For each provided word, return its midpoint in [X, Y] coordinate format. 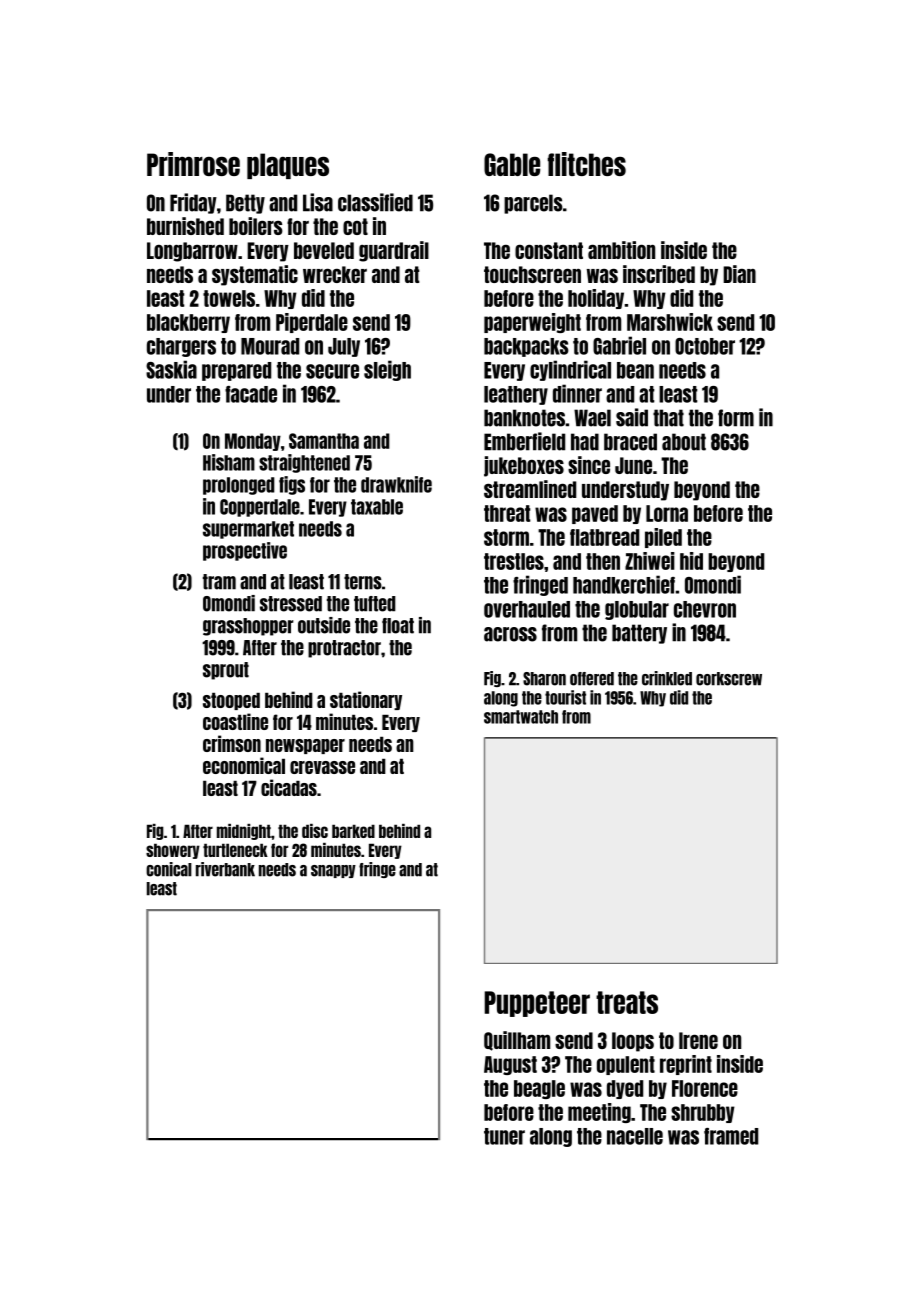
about [684, 442]
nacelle [635, 1136]
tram [219, 582]
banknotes [524, 418]
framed [731, 1136]
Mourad [270, 346]
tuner [504, 1136]
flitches [587, 164]
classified [375, 202]
